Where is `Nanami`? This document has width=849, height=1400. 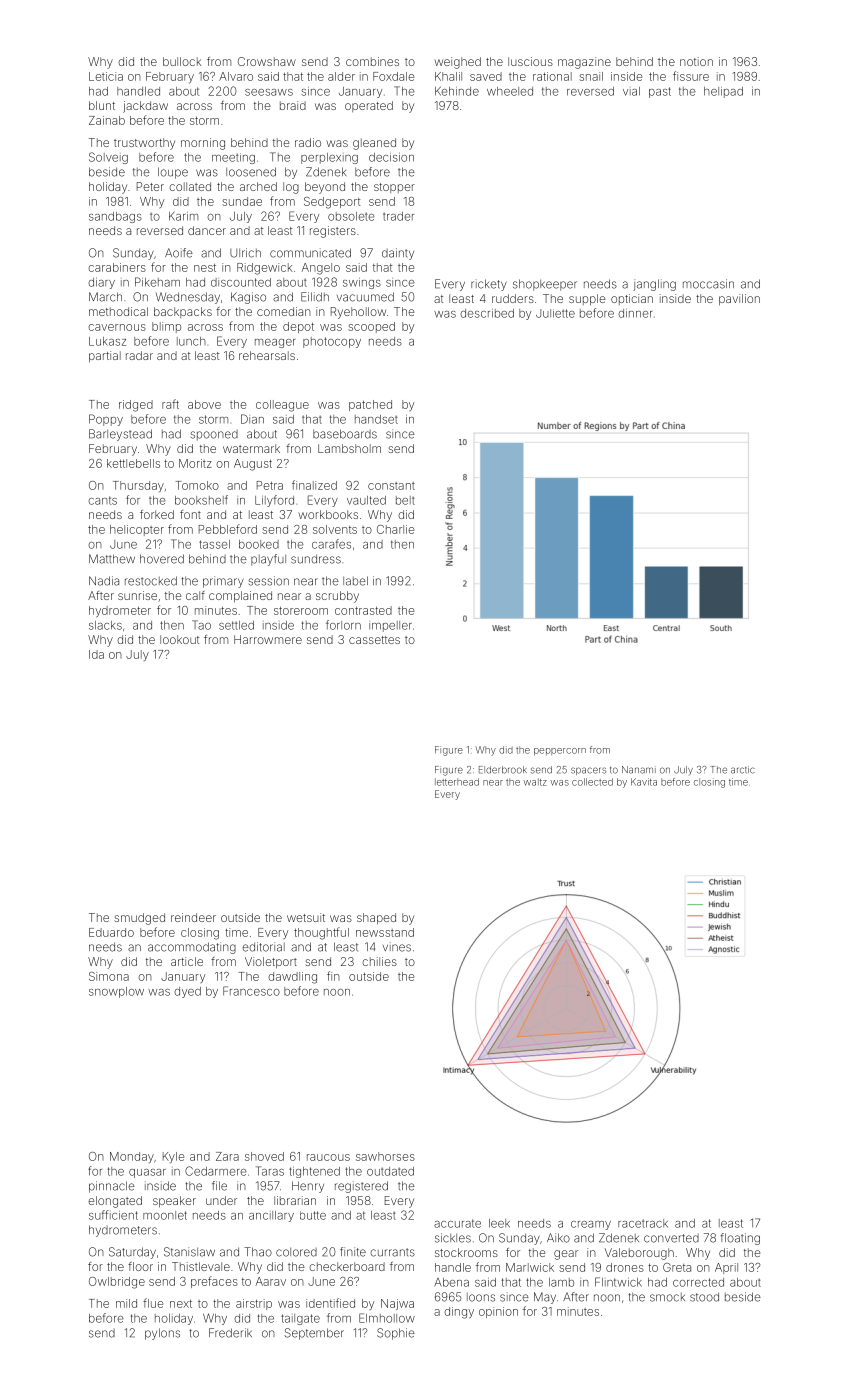
Nanami is located at coordinates (639, 770).
